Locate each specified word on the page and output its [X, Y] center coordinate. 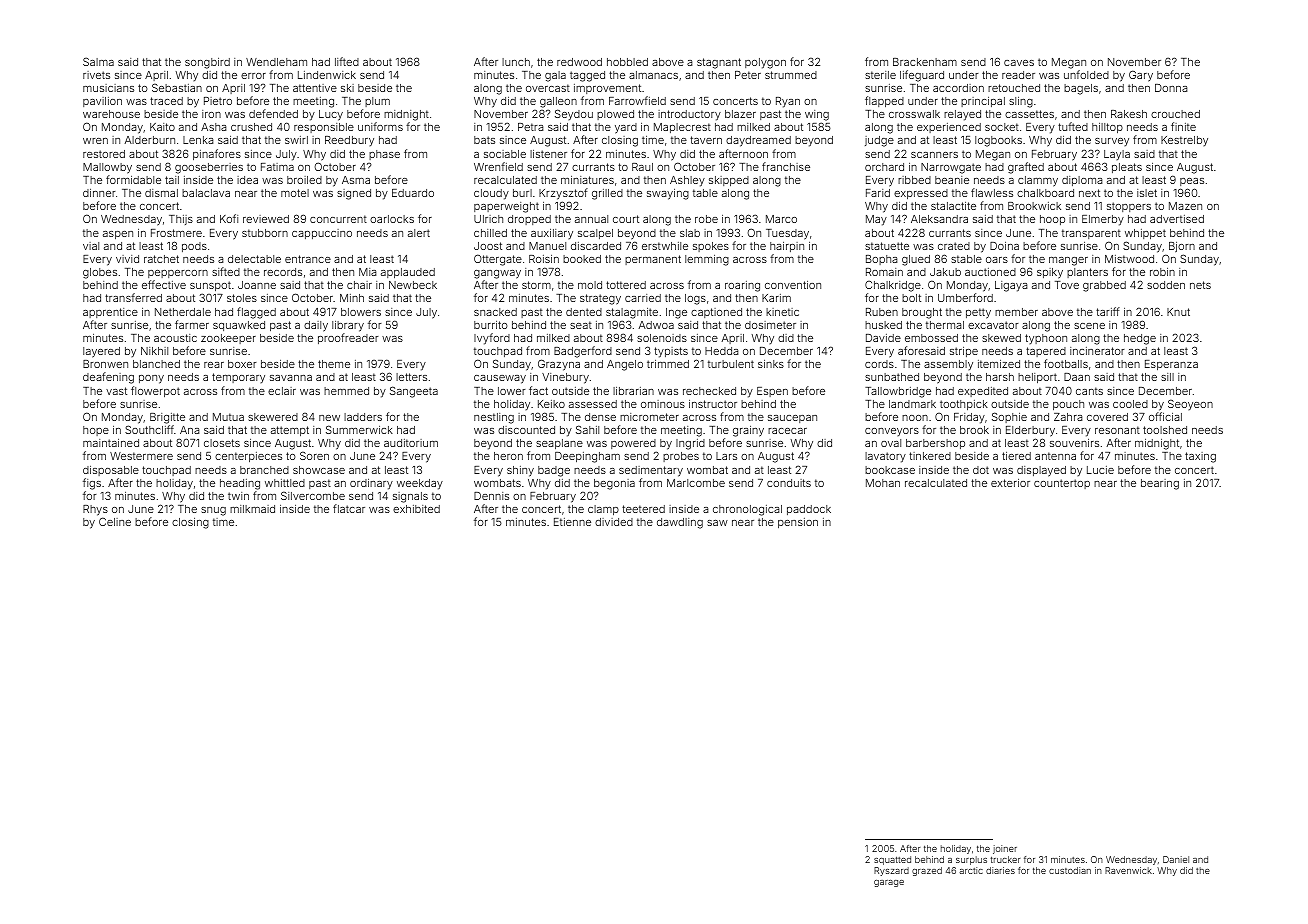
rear [214, 365]
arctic [971, 870]
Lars [726, 456]
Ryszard [891, 871]
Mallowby [107, 168]
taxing [1200, 457]
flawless [992, 192]
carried [643, 298]
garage [889, 883]
